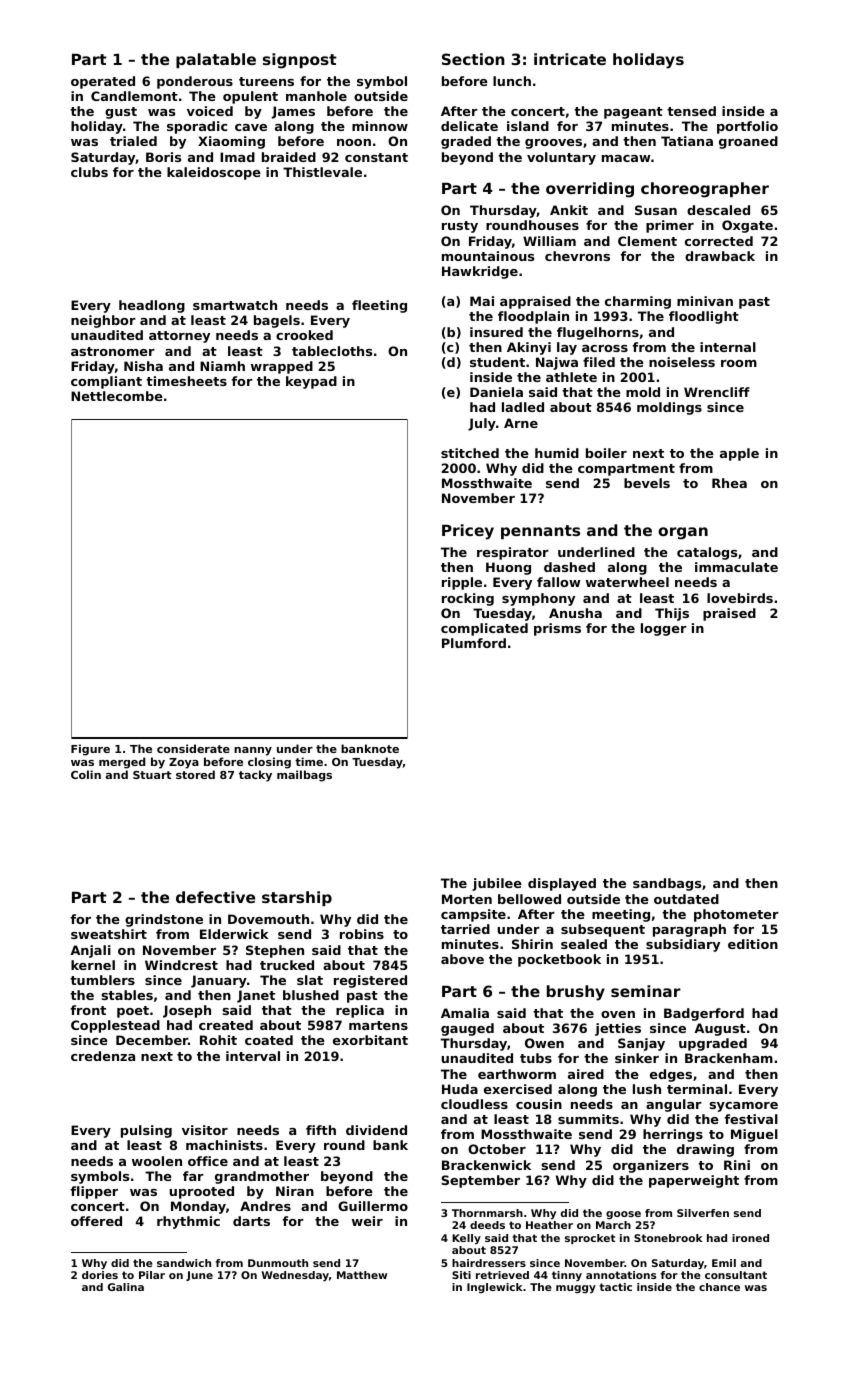 Image resolution: width=849 pixels, height=1400 pixels. What do you see at coordinates (89, 172) in the screenshot?
I see `clubs` at bounding box center [89, 172].
